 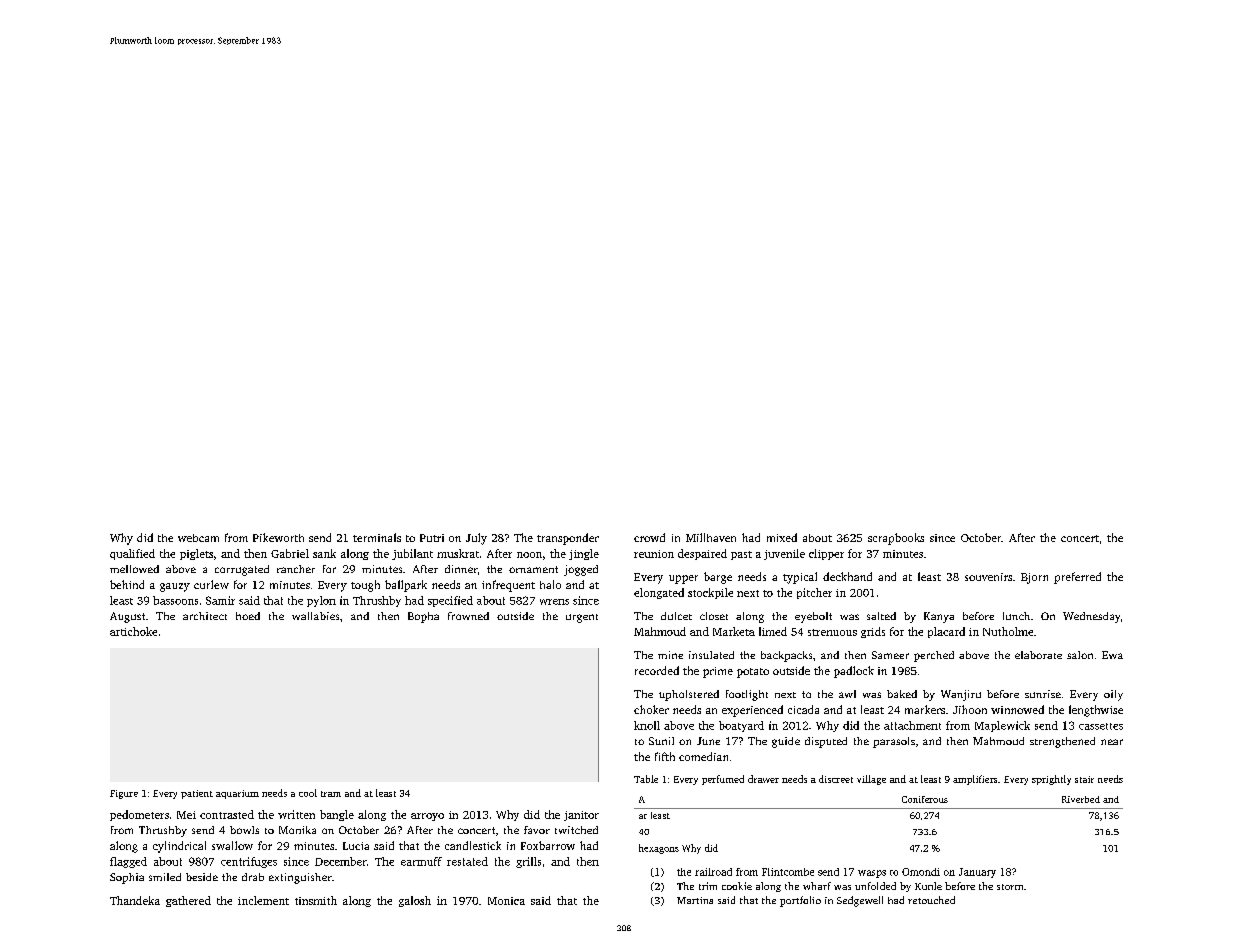 What do you see at coordinates (1112, 742) in the screenshot?
I see `near` at bounding box center [1112, 742].
